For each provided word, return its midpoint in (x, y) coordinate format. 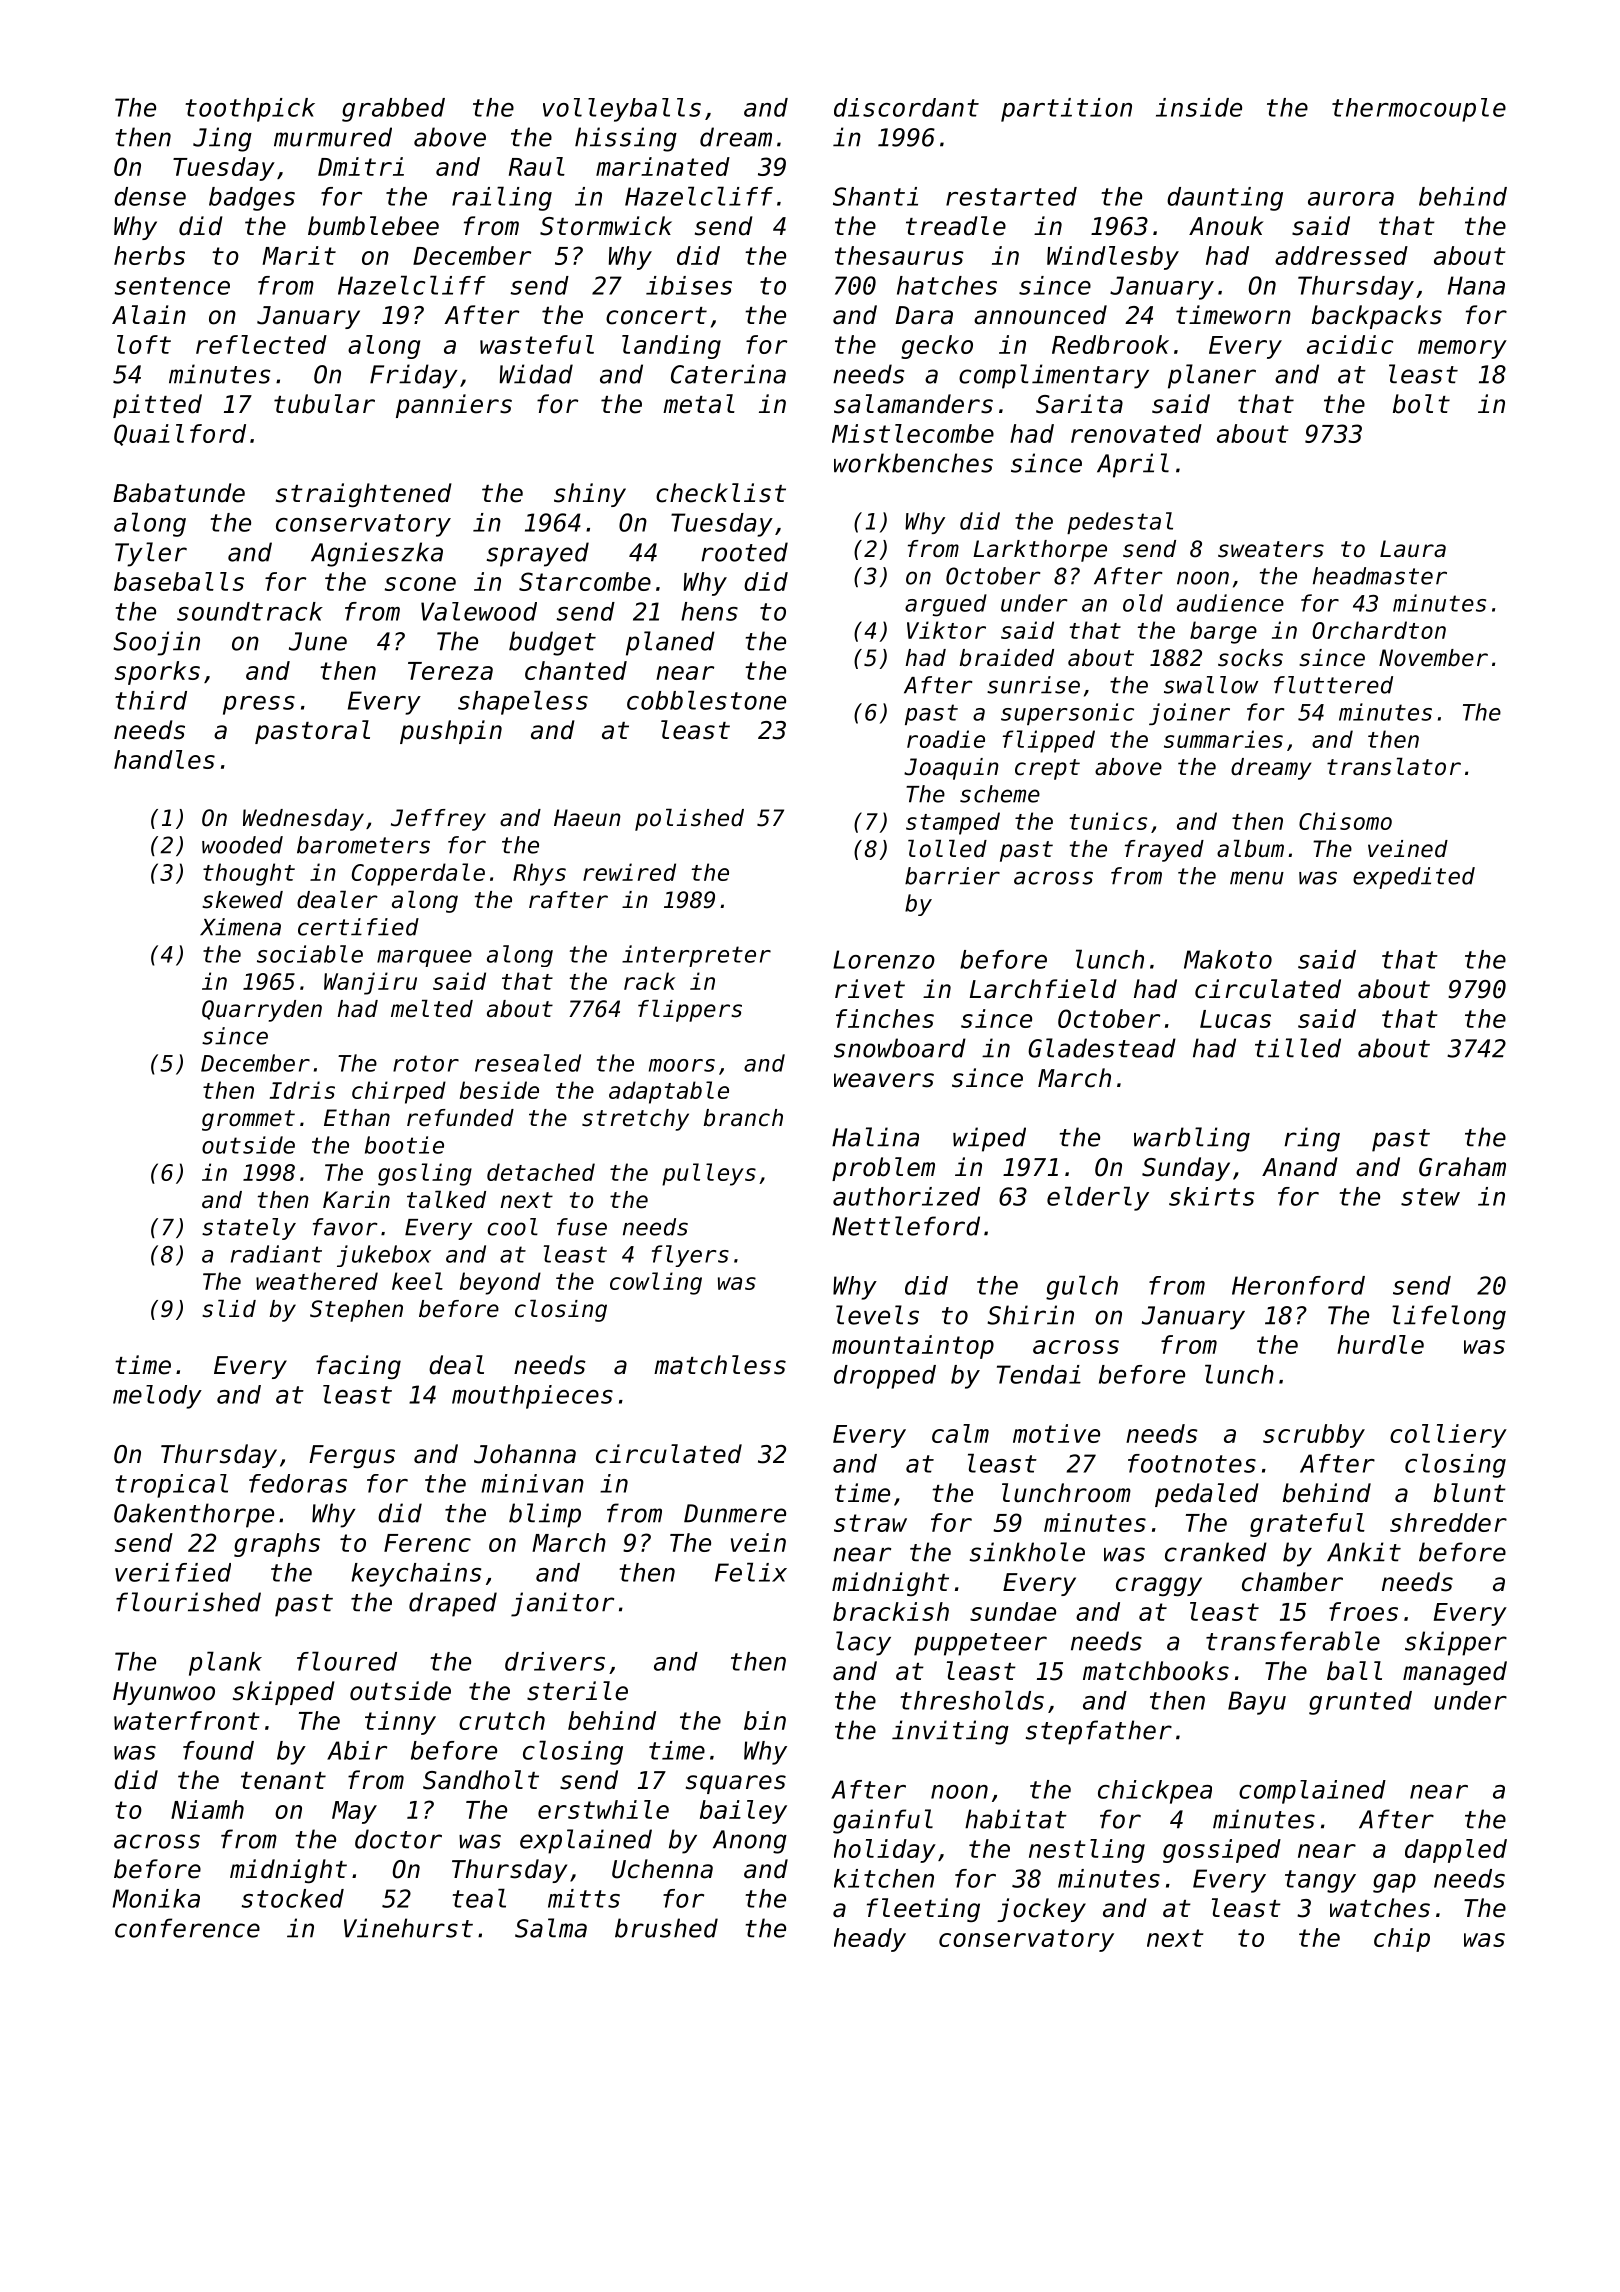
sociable (310, 954)
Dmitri (361, 166)
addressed (1341, 255)
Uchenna (662, 1869)
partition (1066, 110)
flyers (690, 1256)
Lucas (1235, 1019)
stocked (292, 1898)
